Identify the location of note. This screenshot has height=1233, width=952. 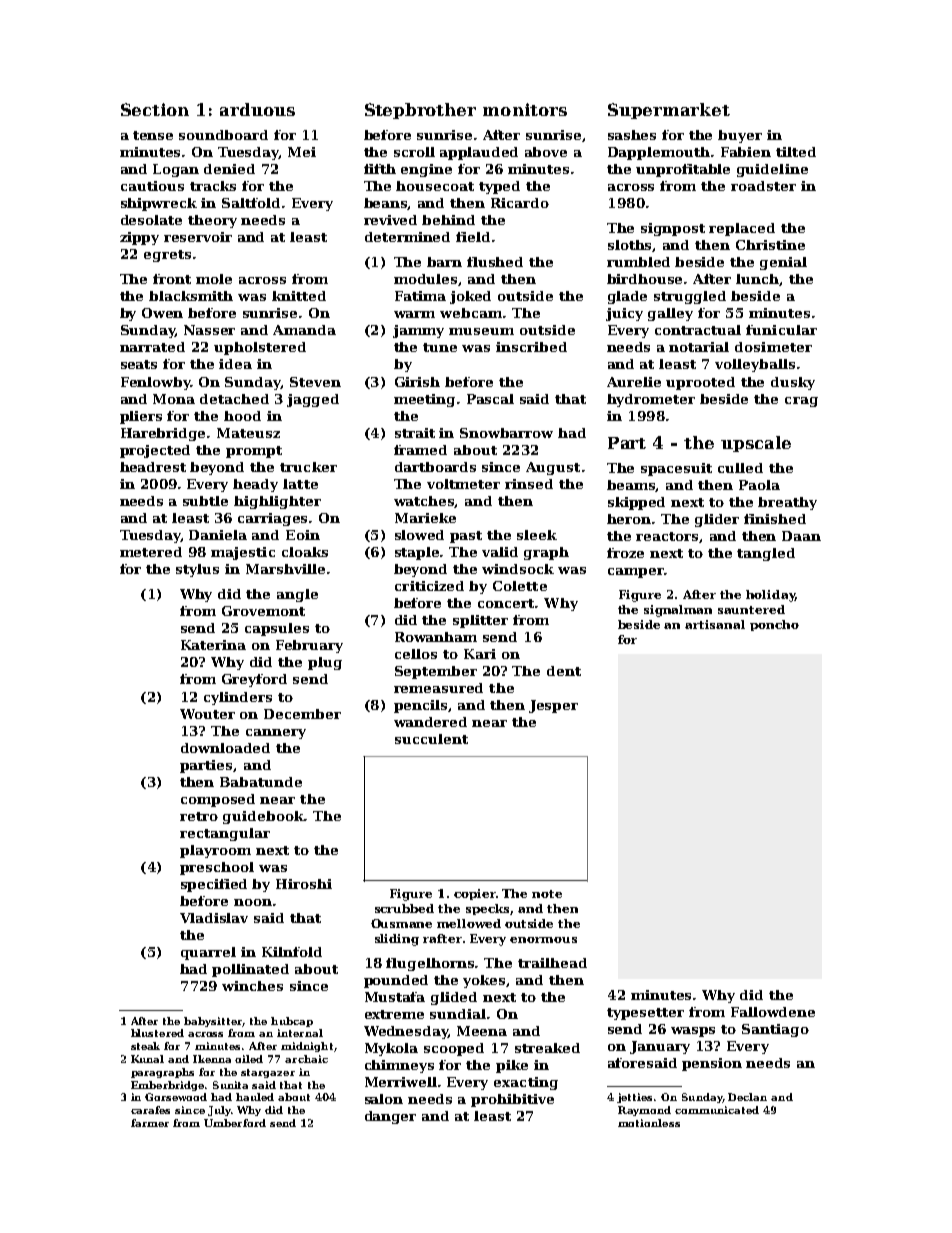
(547, 894).
